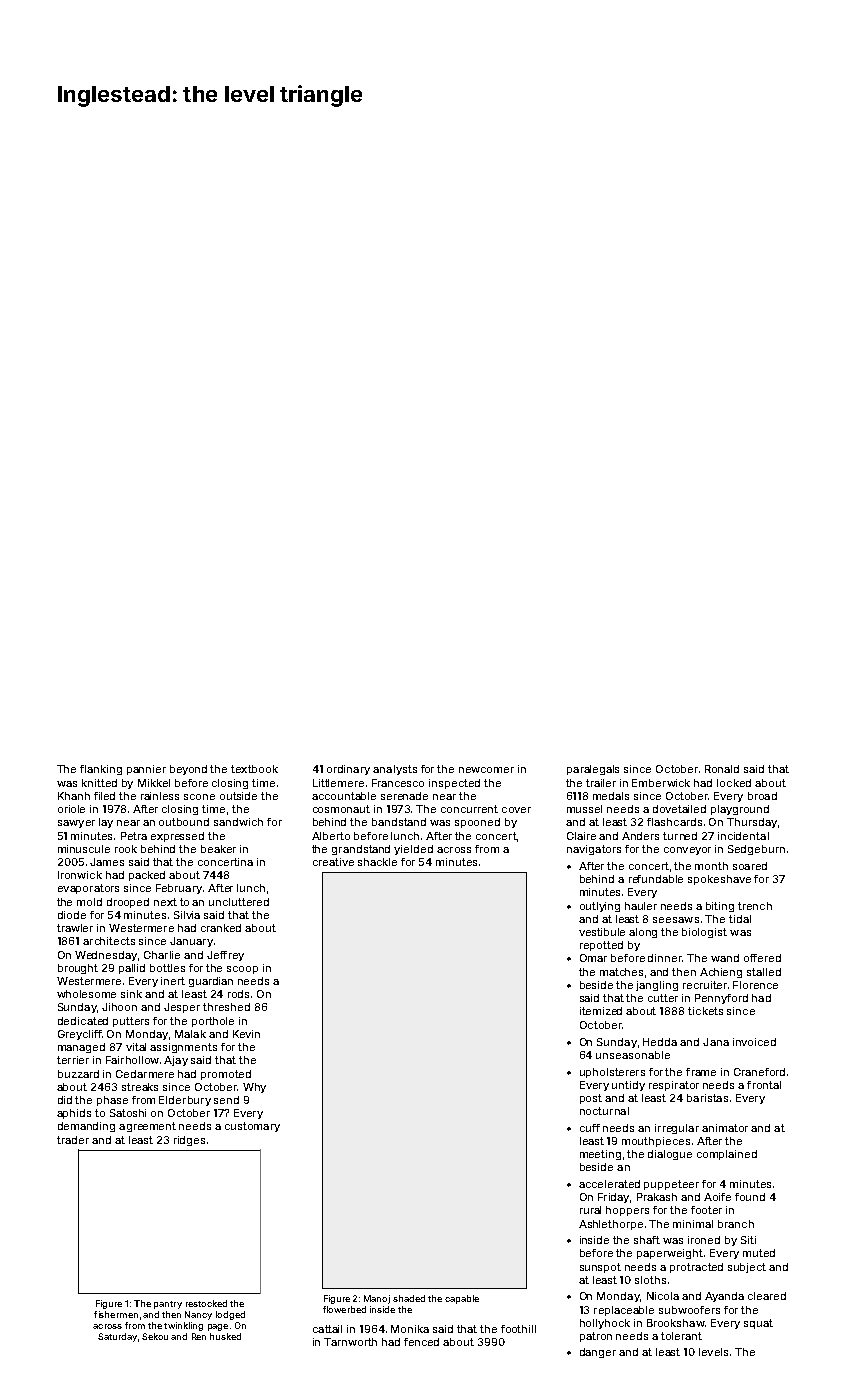 The width and height of the screenshot is (849, 1400). What do you see at coordinates (344, 796) in the screenshot?
I see `accountable` at bounding box center [344, 796].
